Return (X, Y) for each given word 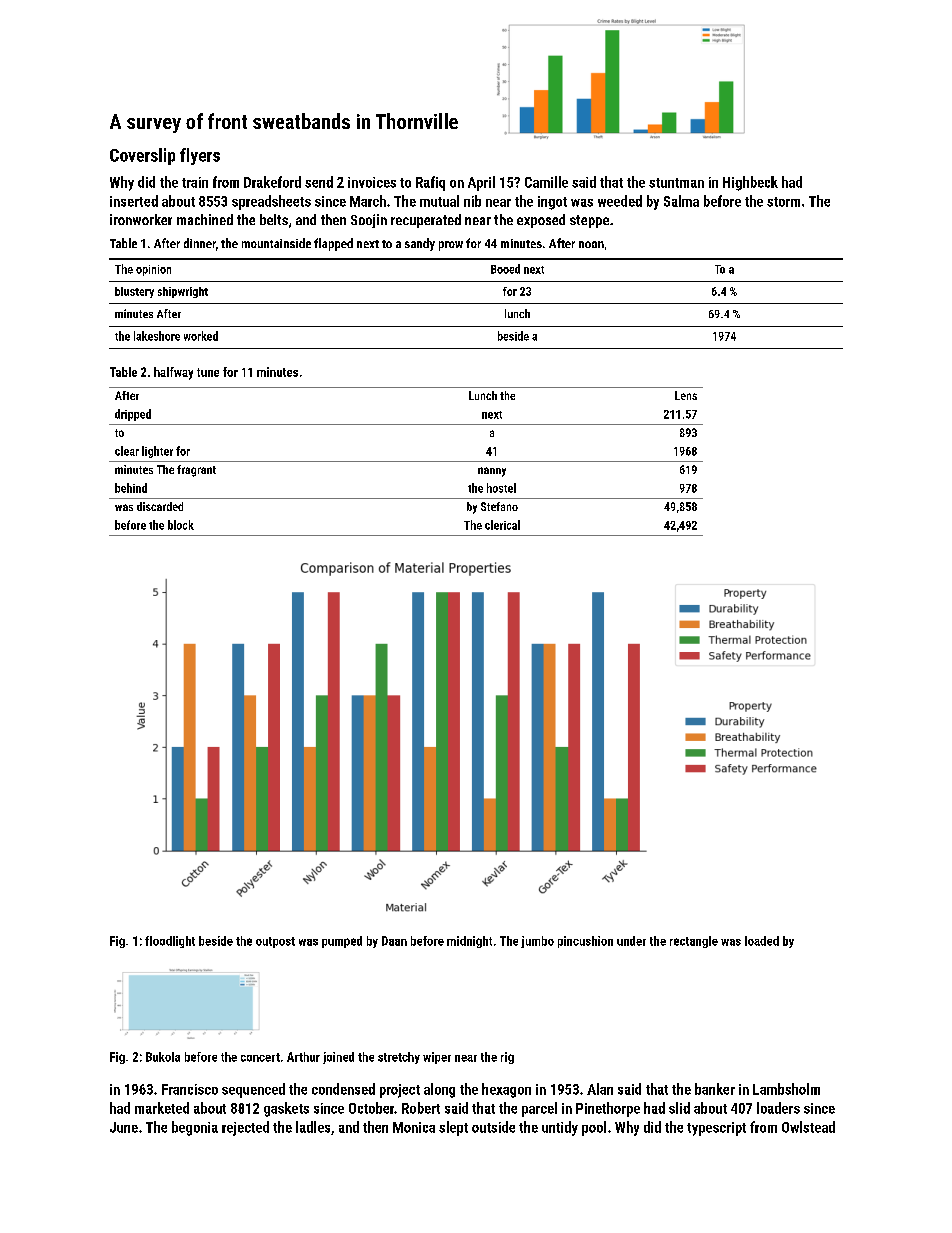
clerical (502, 525)
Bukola (163, 1057)
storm (783, 202)
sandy (420, 244)
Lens (686, 395)
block (181, 525)
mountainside (276, 243)
